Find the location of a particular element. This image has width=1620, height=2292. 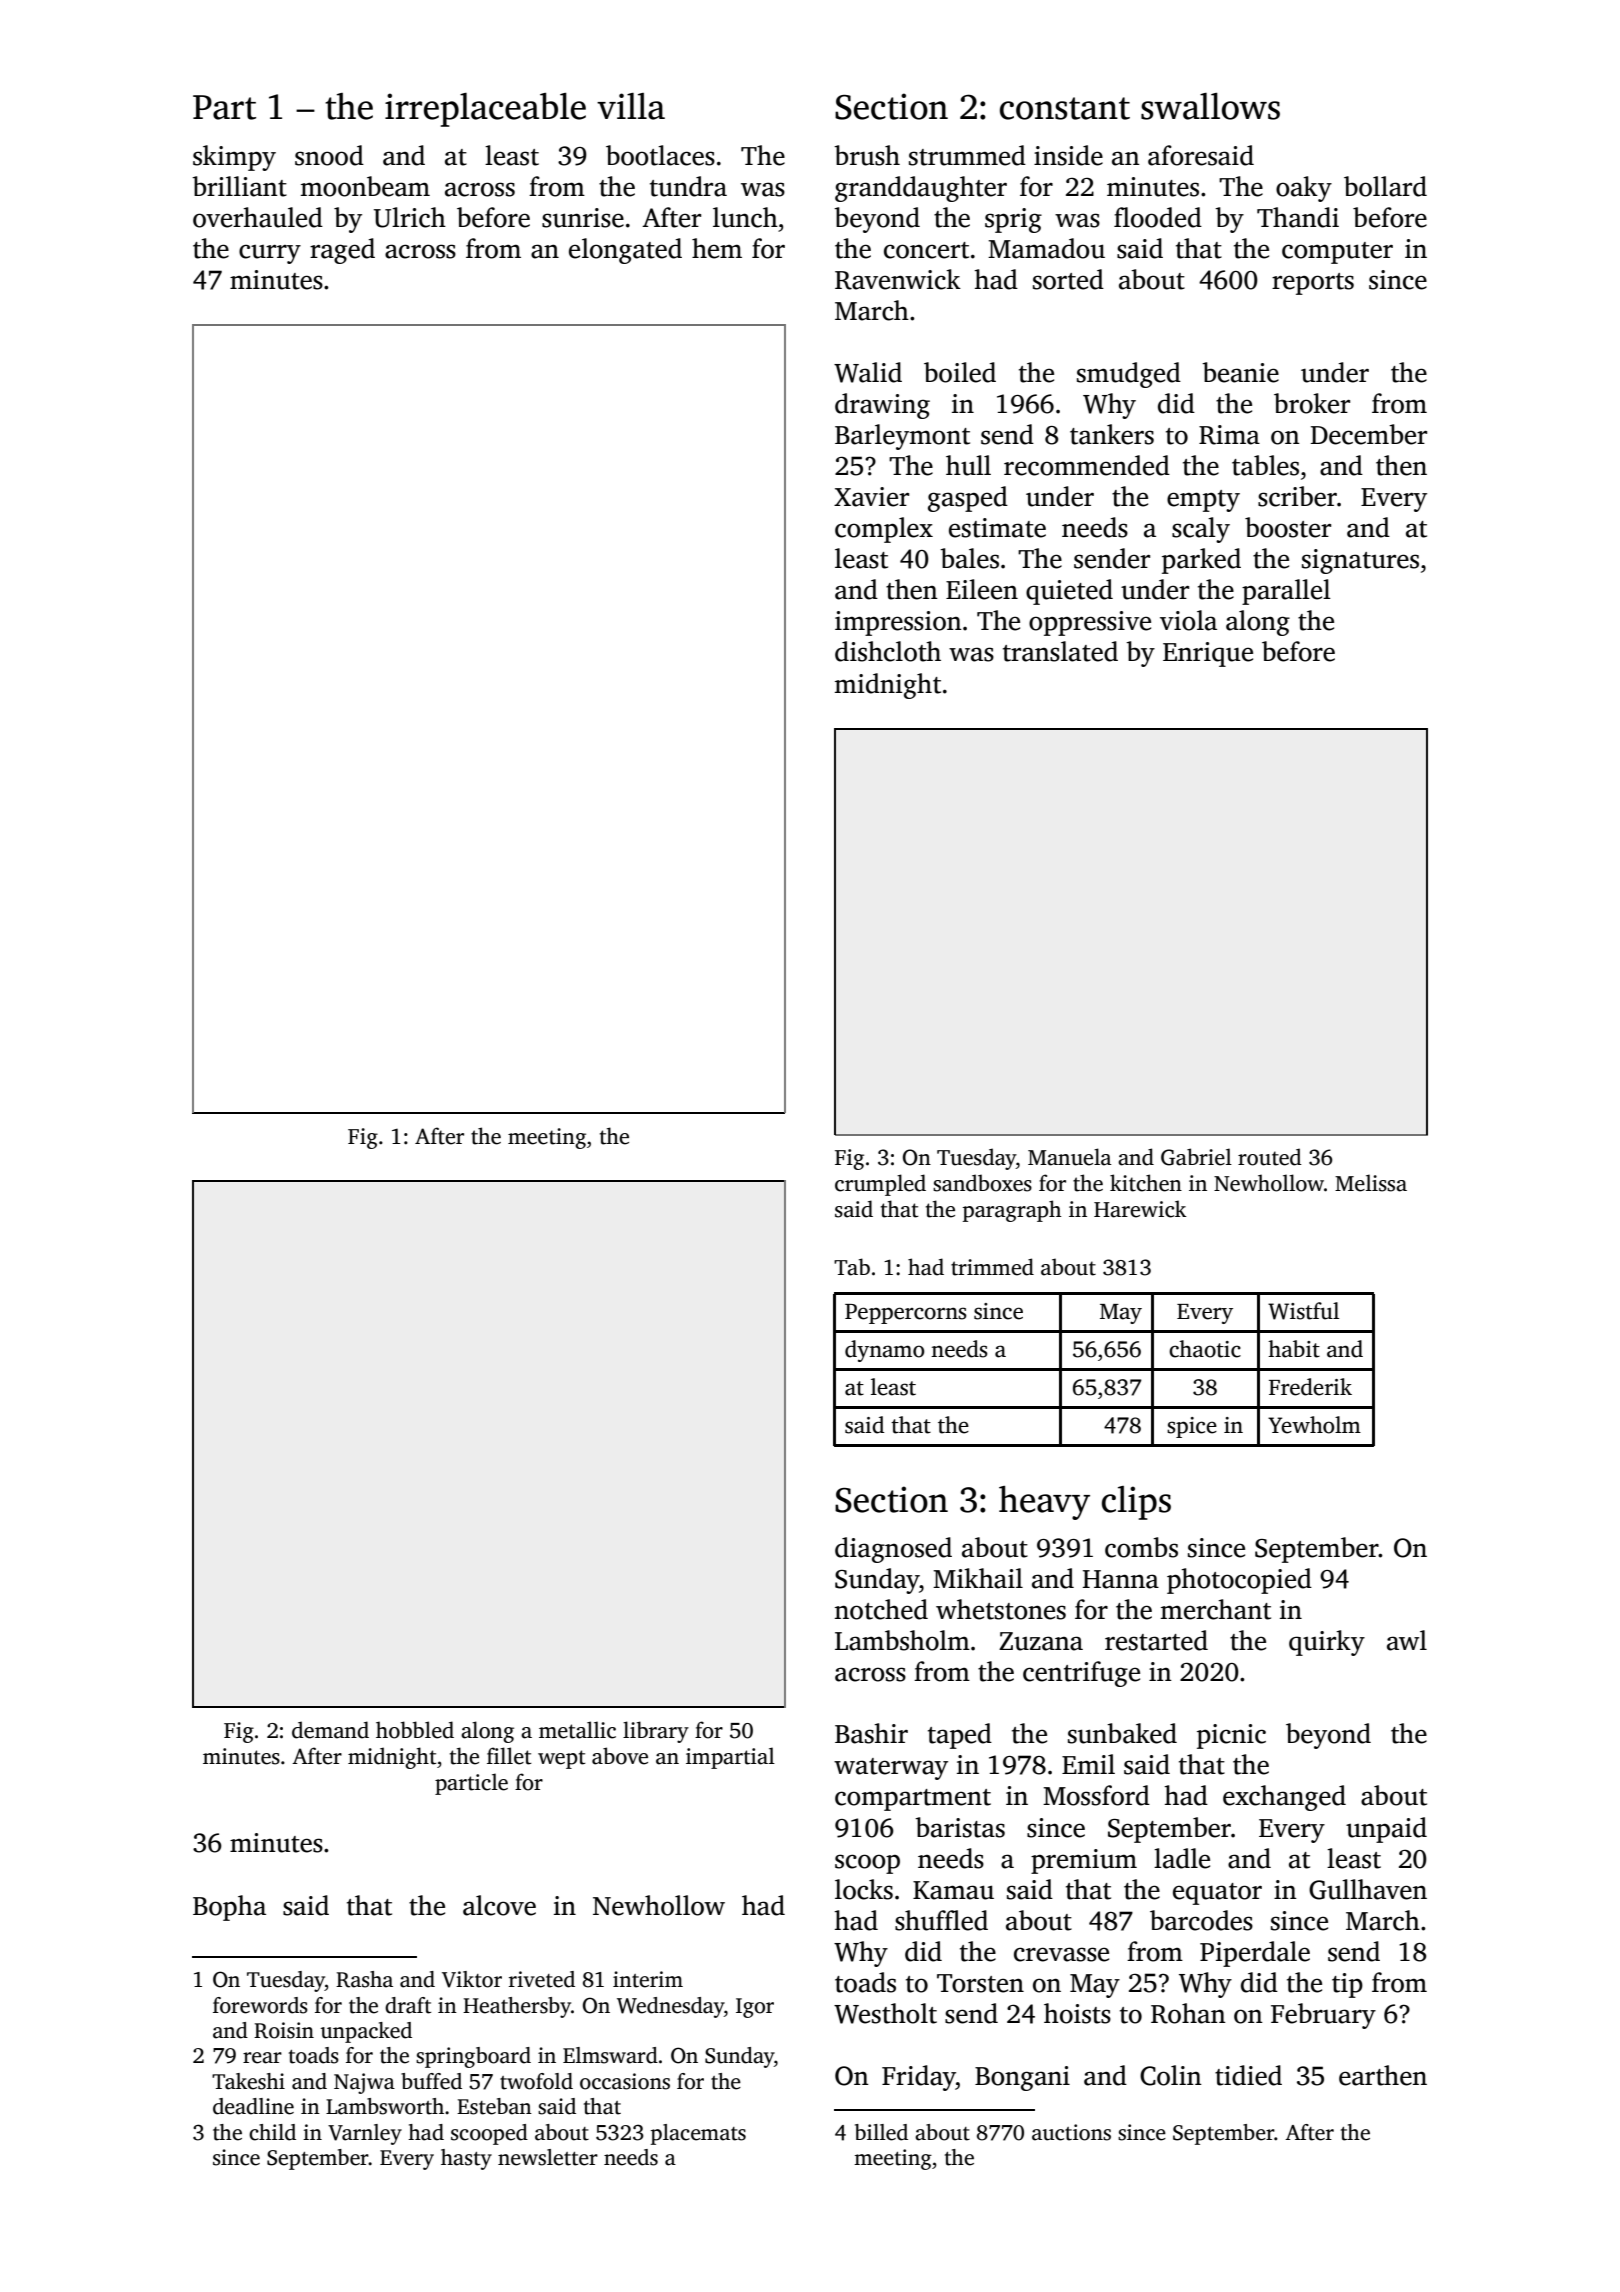

auctions is located at coordinates (1071, 2132).
